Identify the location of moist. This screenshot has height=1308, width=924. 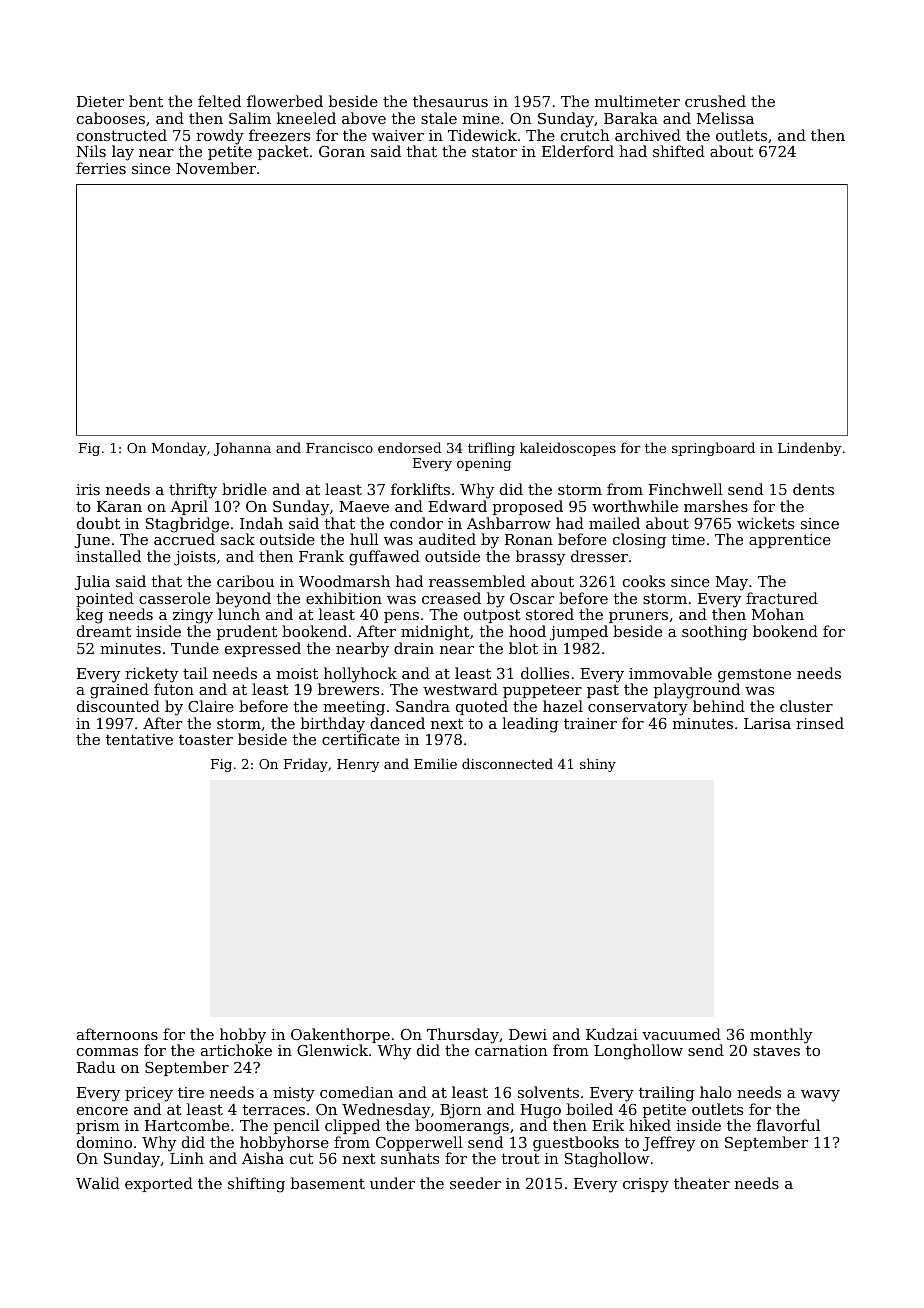
(297, 673).
